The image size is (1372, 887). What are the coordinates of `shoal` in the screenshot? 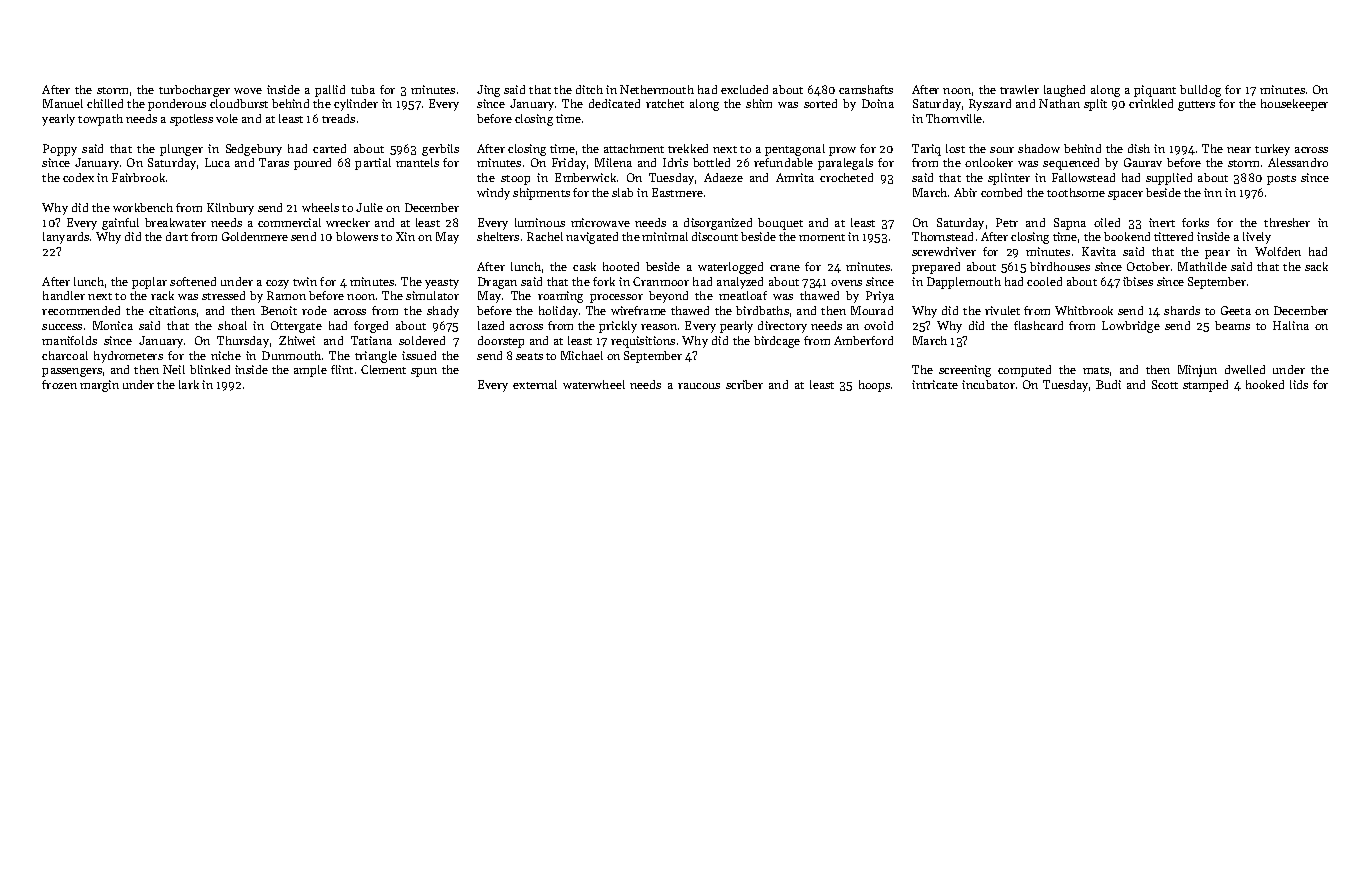 It's located at (232, 325).
